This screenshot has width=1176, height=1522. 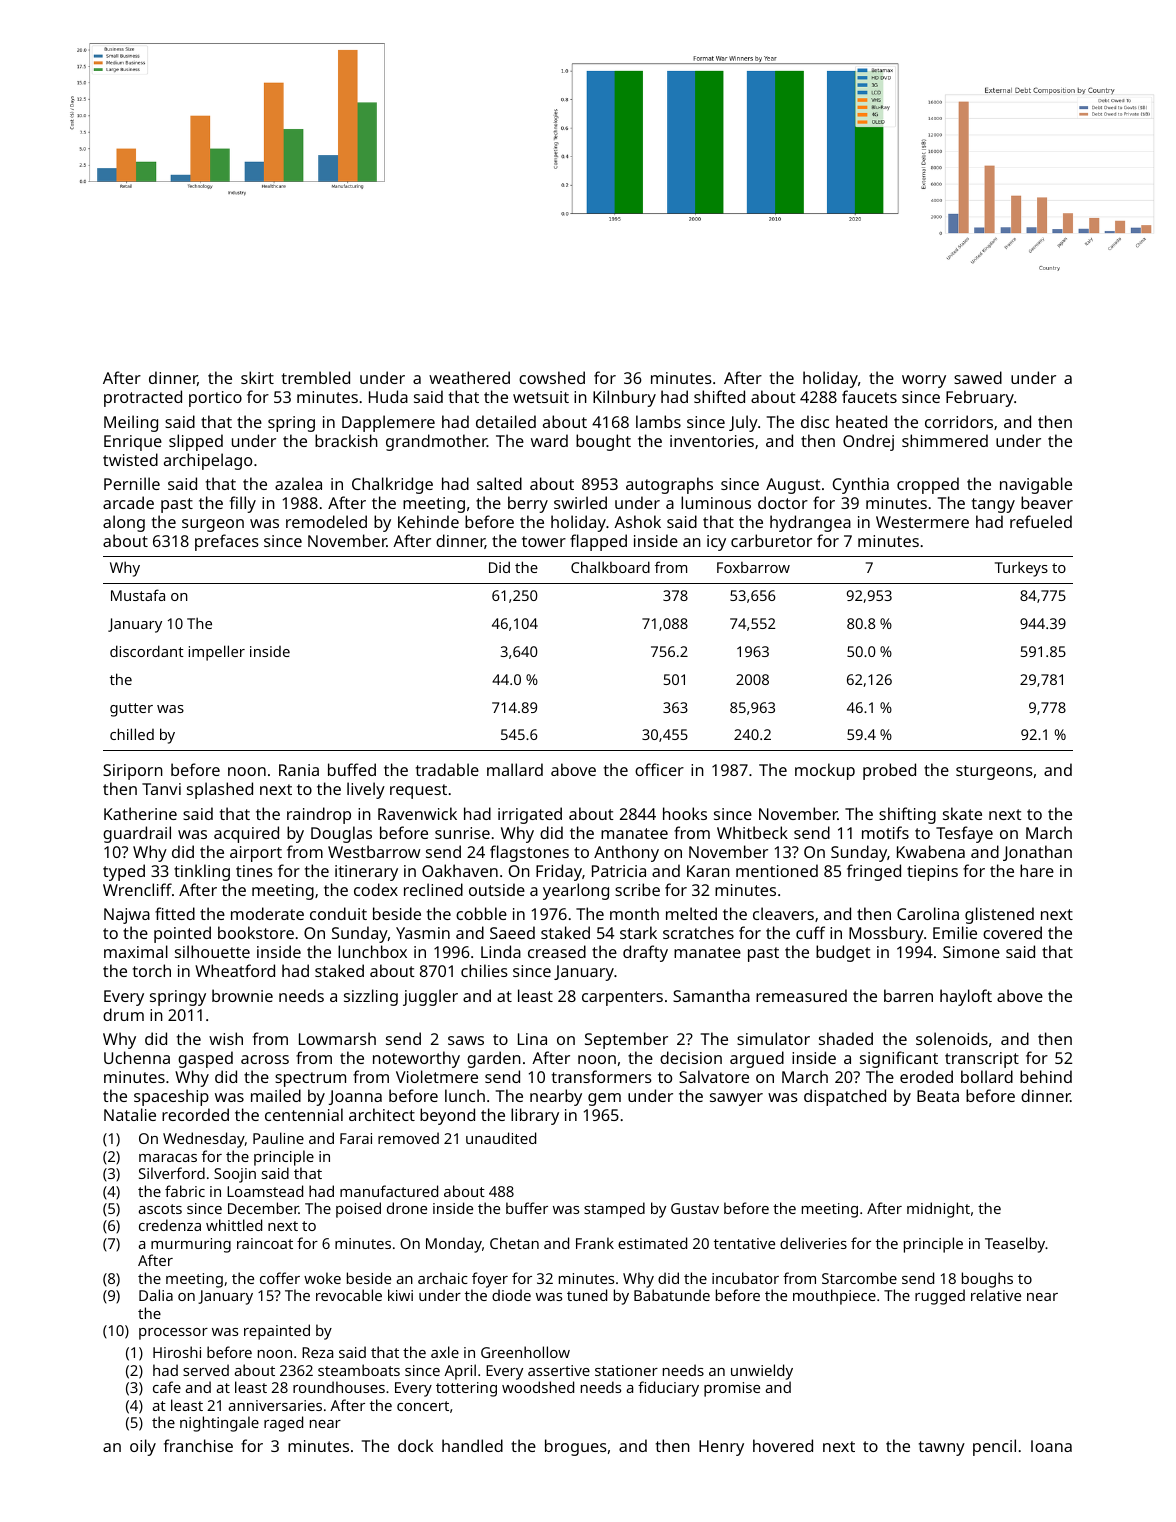 What do you see at coordinates (280, 1278) in the screenshot?
I see `coffer` at bounding box center [280, 1278].
